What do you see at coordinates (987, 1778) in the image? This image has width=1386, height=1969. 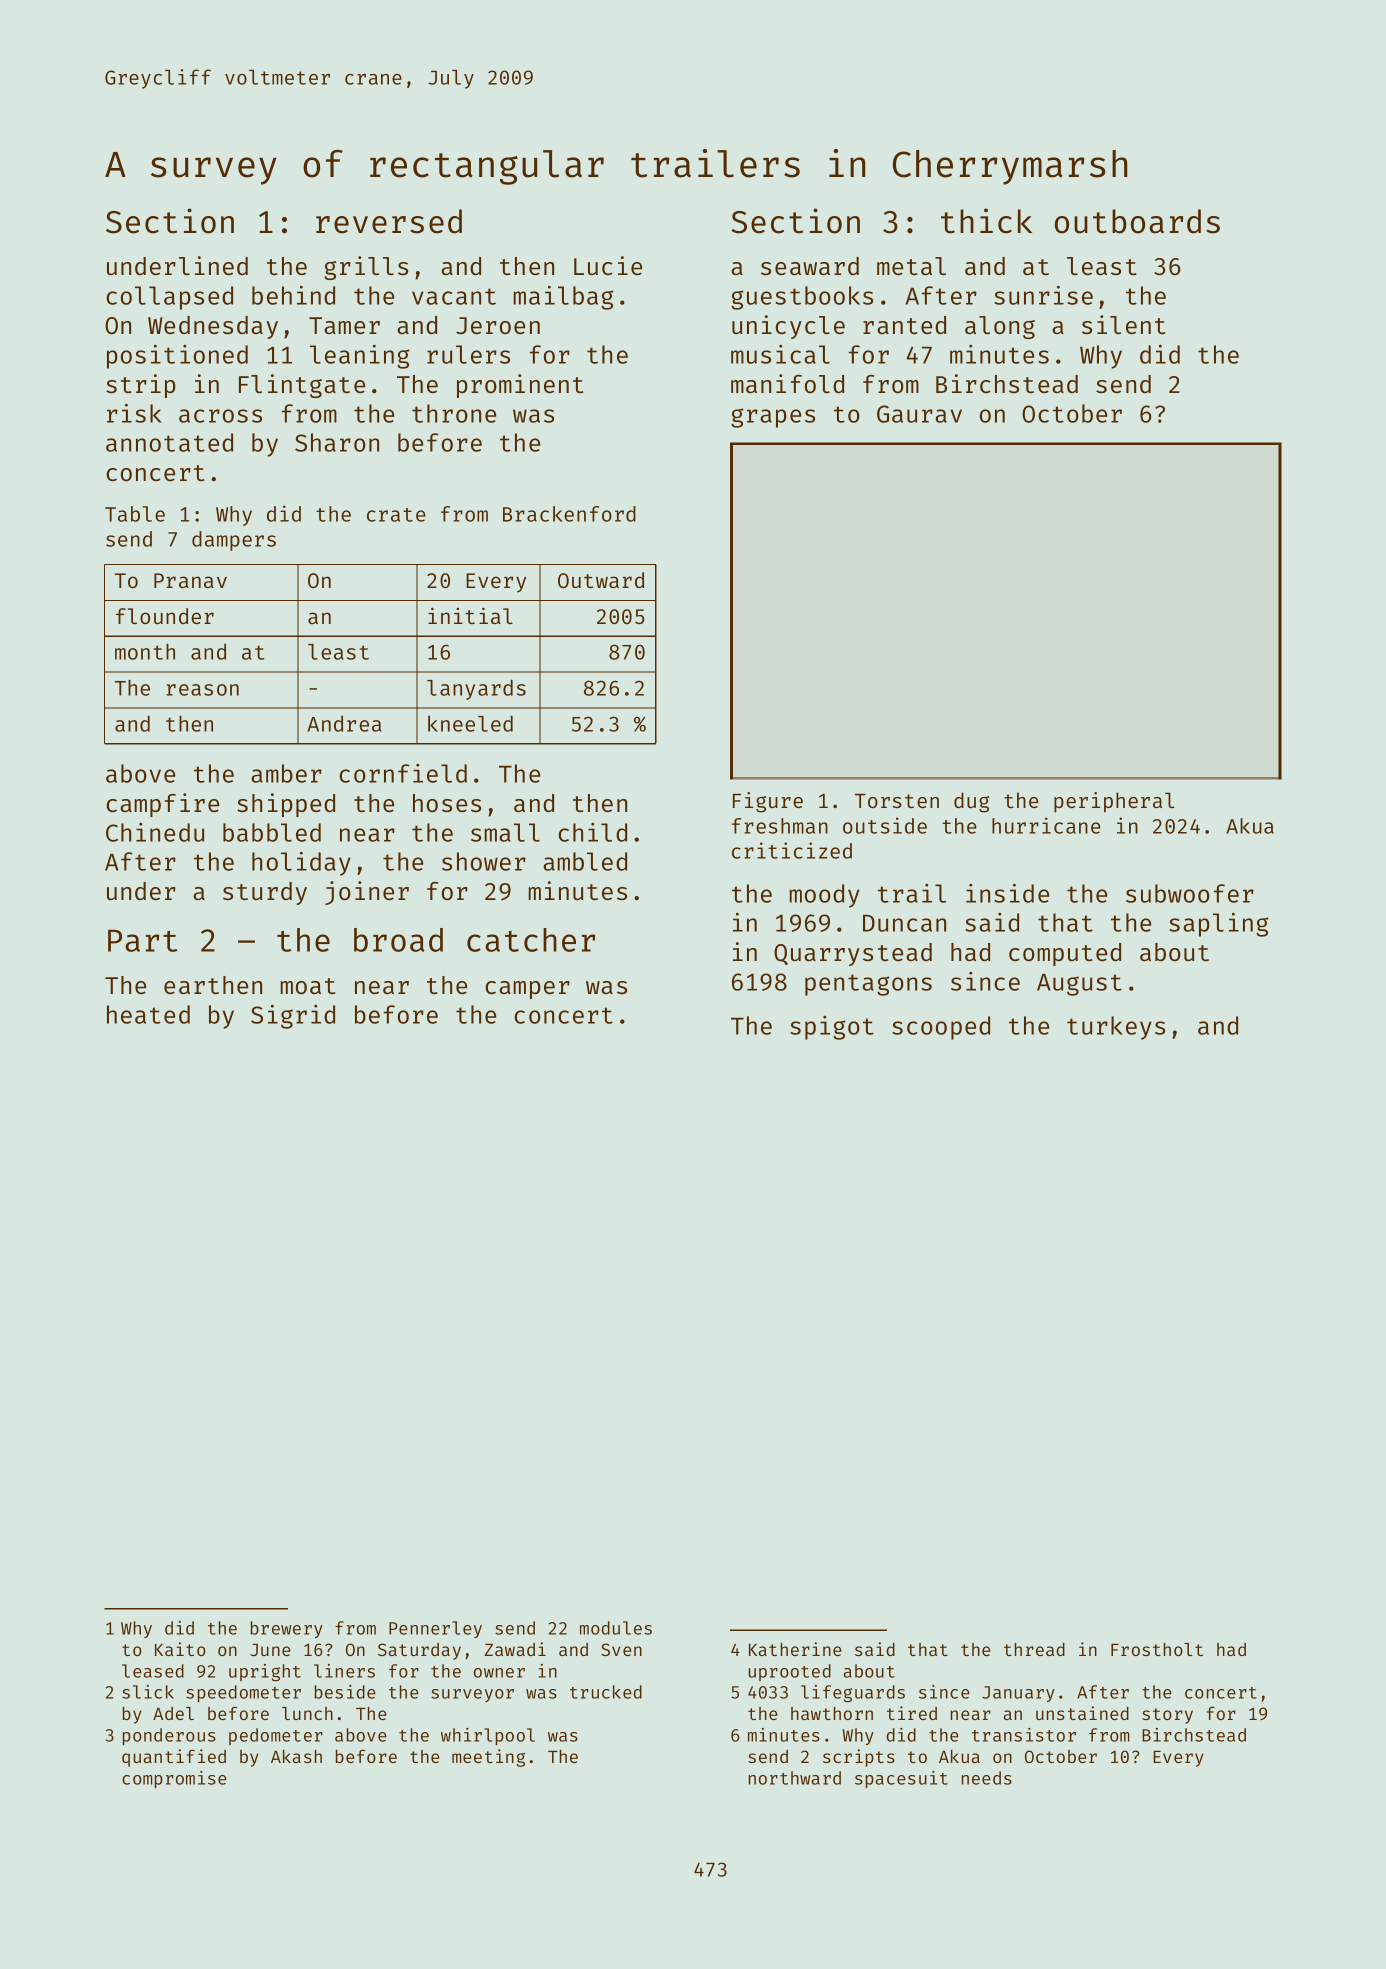 I see `needs` at bounding box center [987, 1778].
